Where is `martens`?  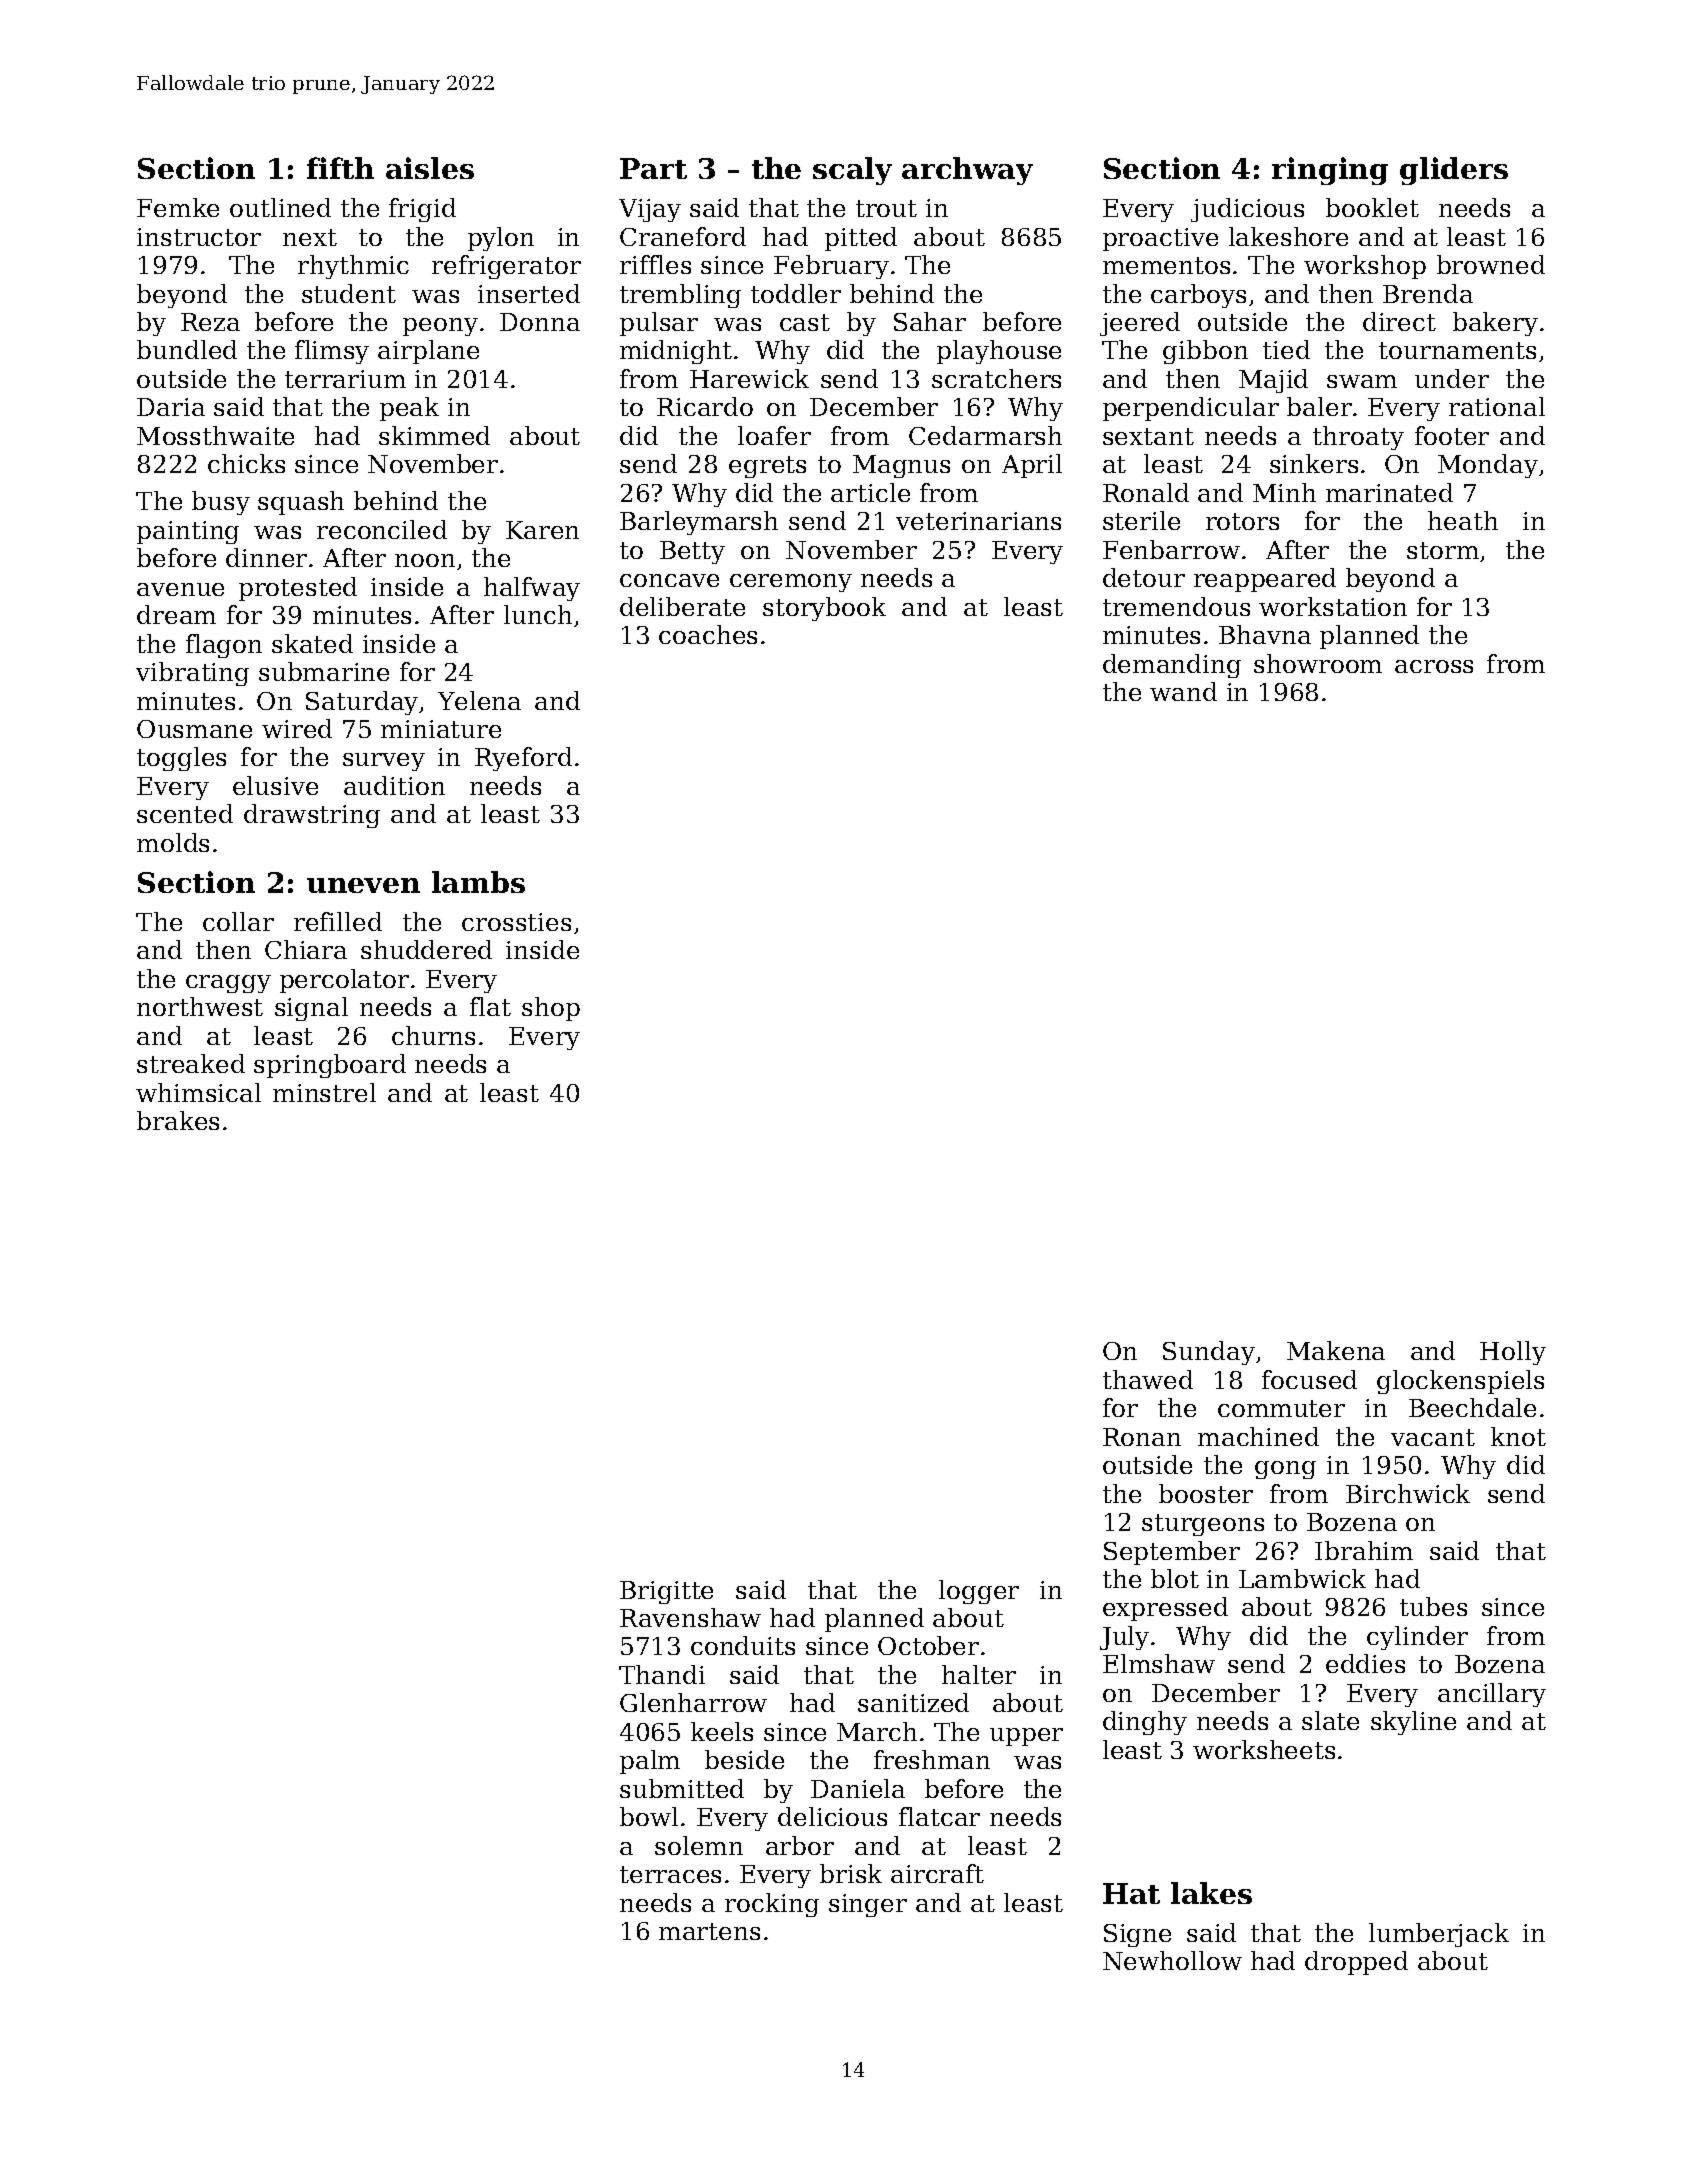
martens is located at coordinates (709, 1931).
